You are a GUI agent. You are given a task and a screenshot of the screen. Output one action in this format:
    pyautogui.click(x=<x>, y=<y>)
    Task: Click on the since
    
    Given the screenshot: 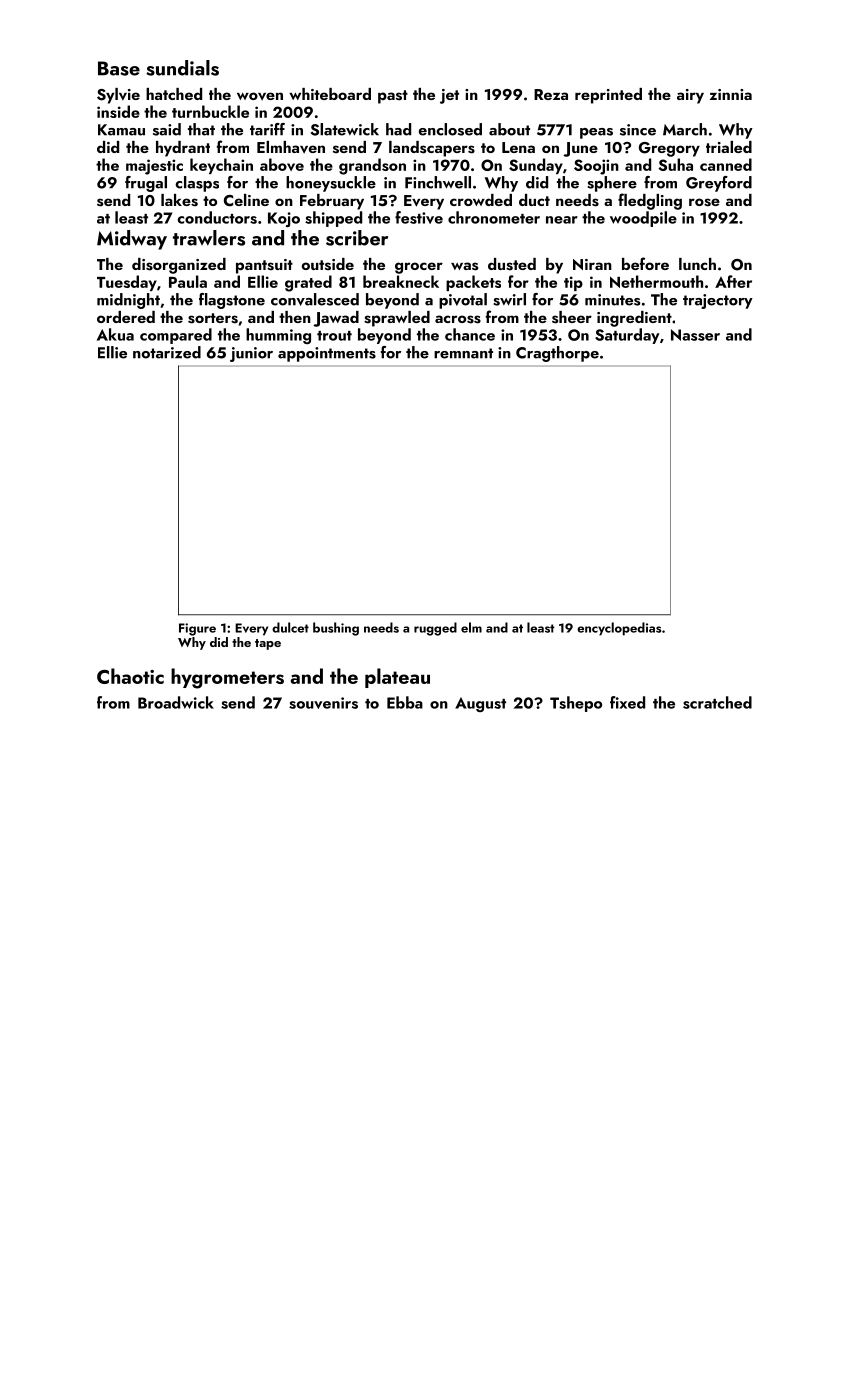 What is the action you would take?
    pyautogui.click(x=638, y=130)
